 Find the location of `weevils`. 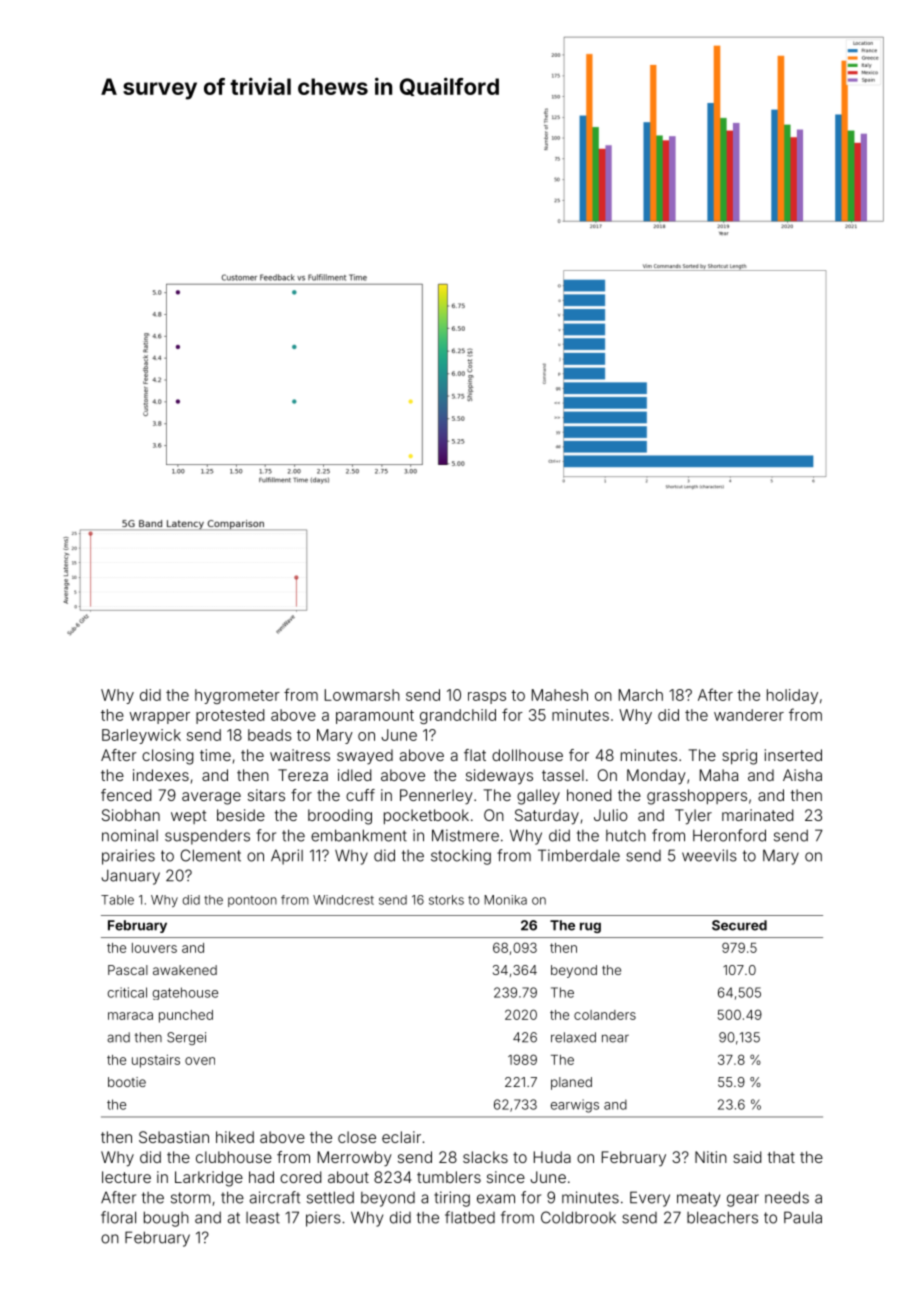

weevils is located at coordinates (709, 855).
